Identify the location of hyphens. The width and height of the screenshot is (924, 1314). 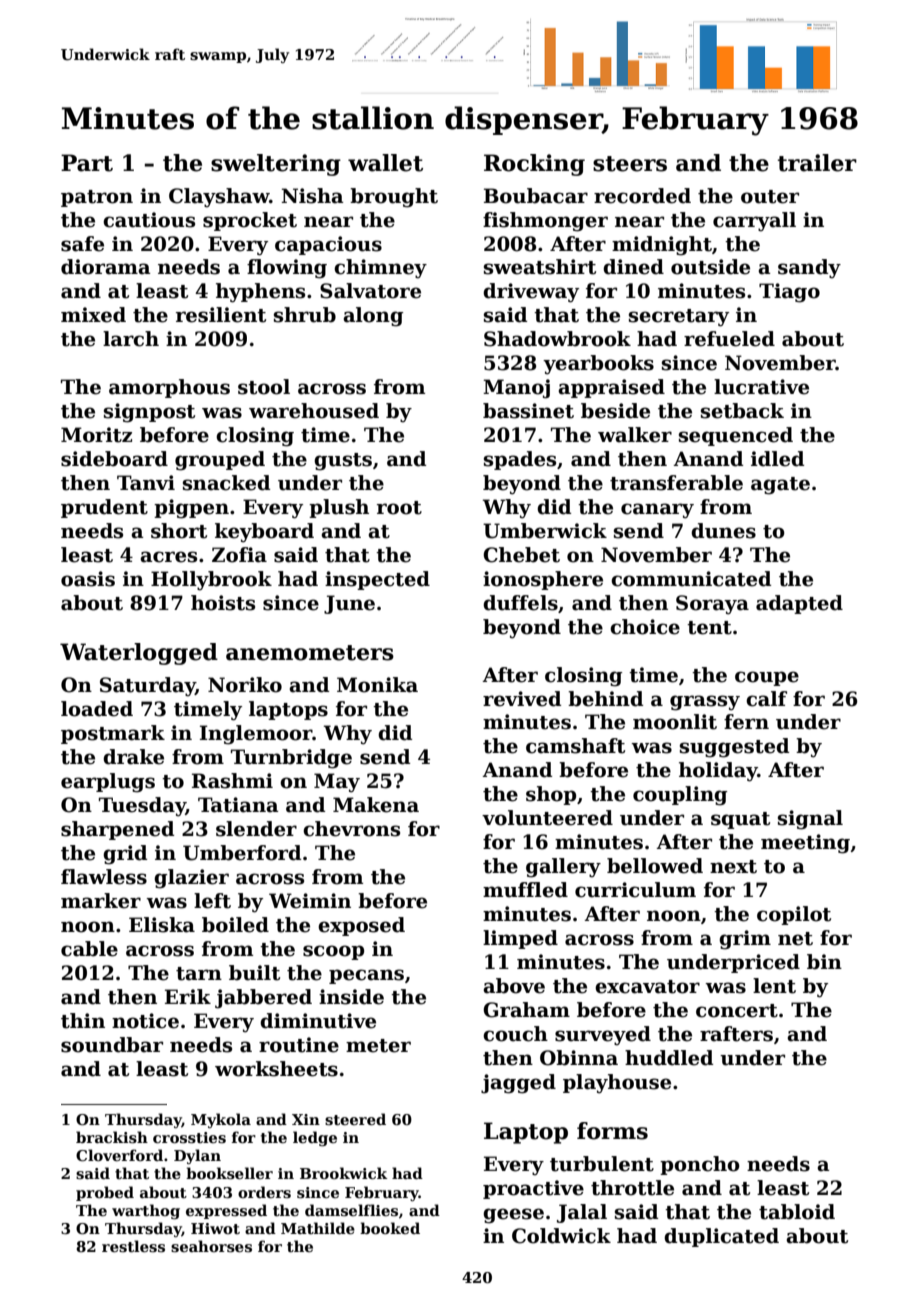
(260, 293).
